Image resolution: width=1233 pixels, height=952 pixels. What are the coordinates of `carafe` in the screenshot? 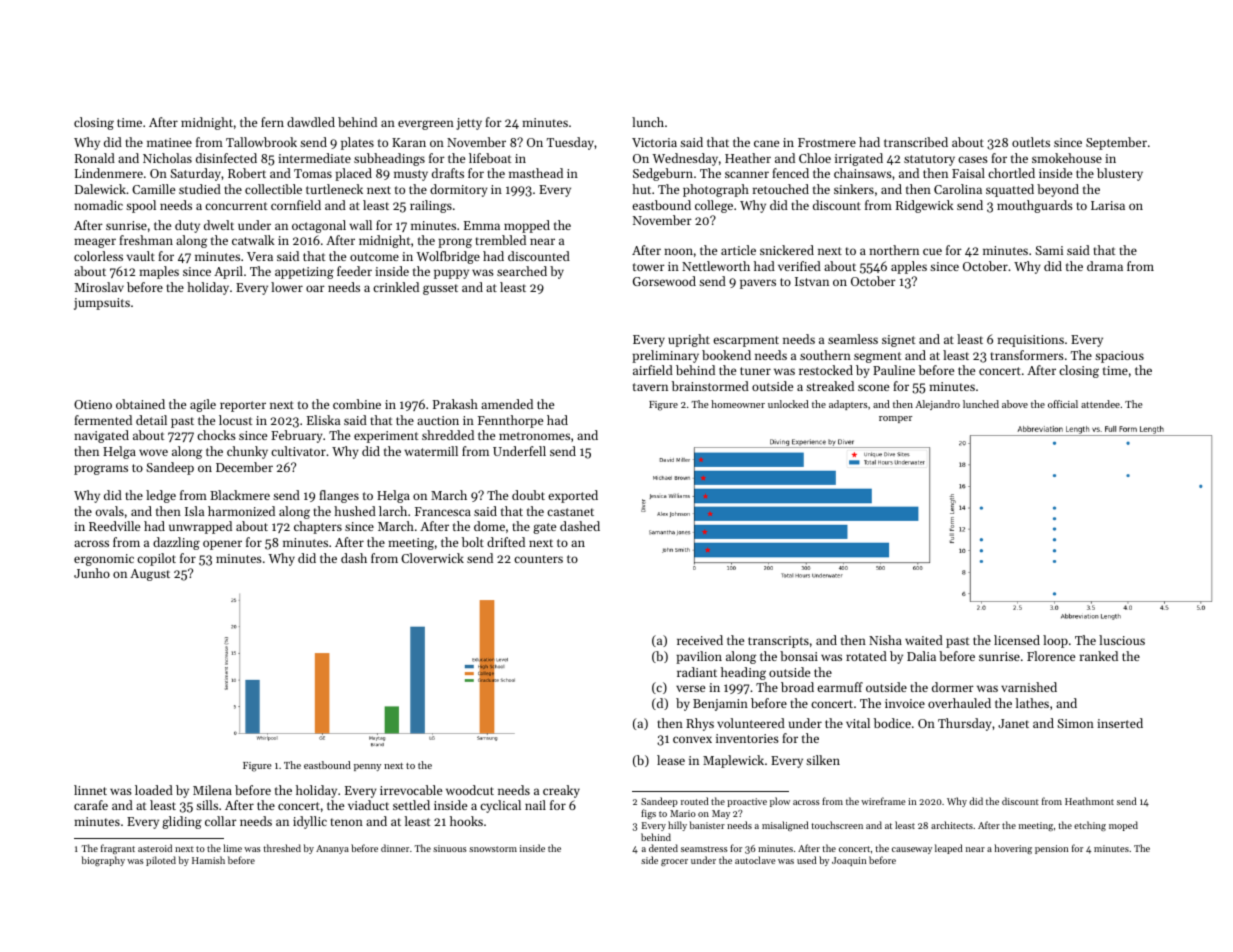 It's located at (91, 805).
